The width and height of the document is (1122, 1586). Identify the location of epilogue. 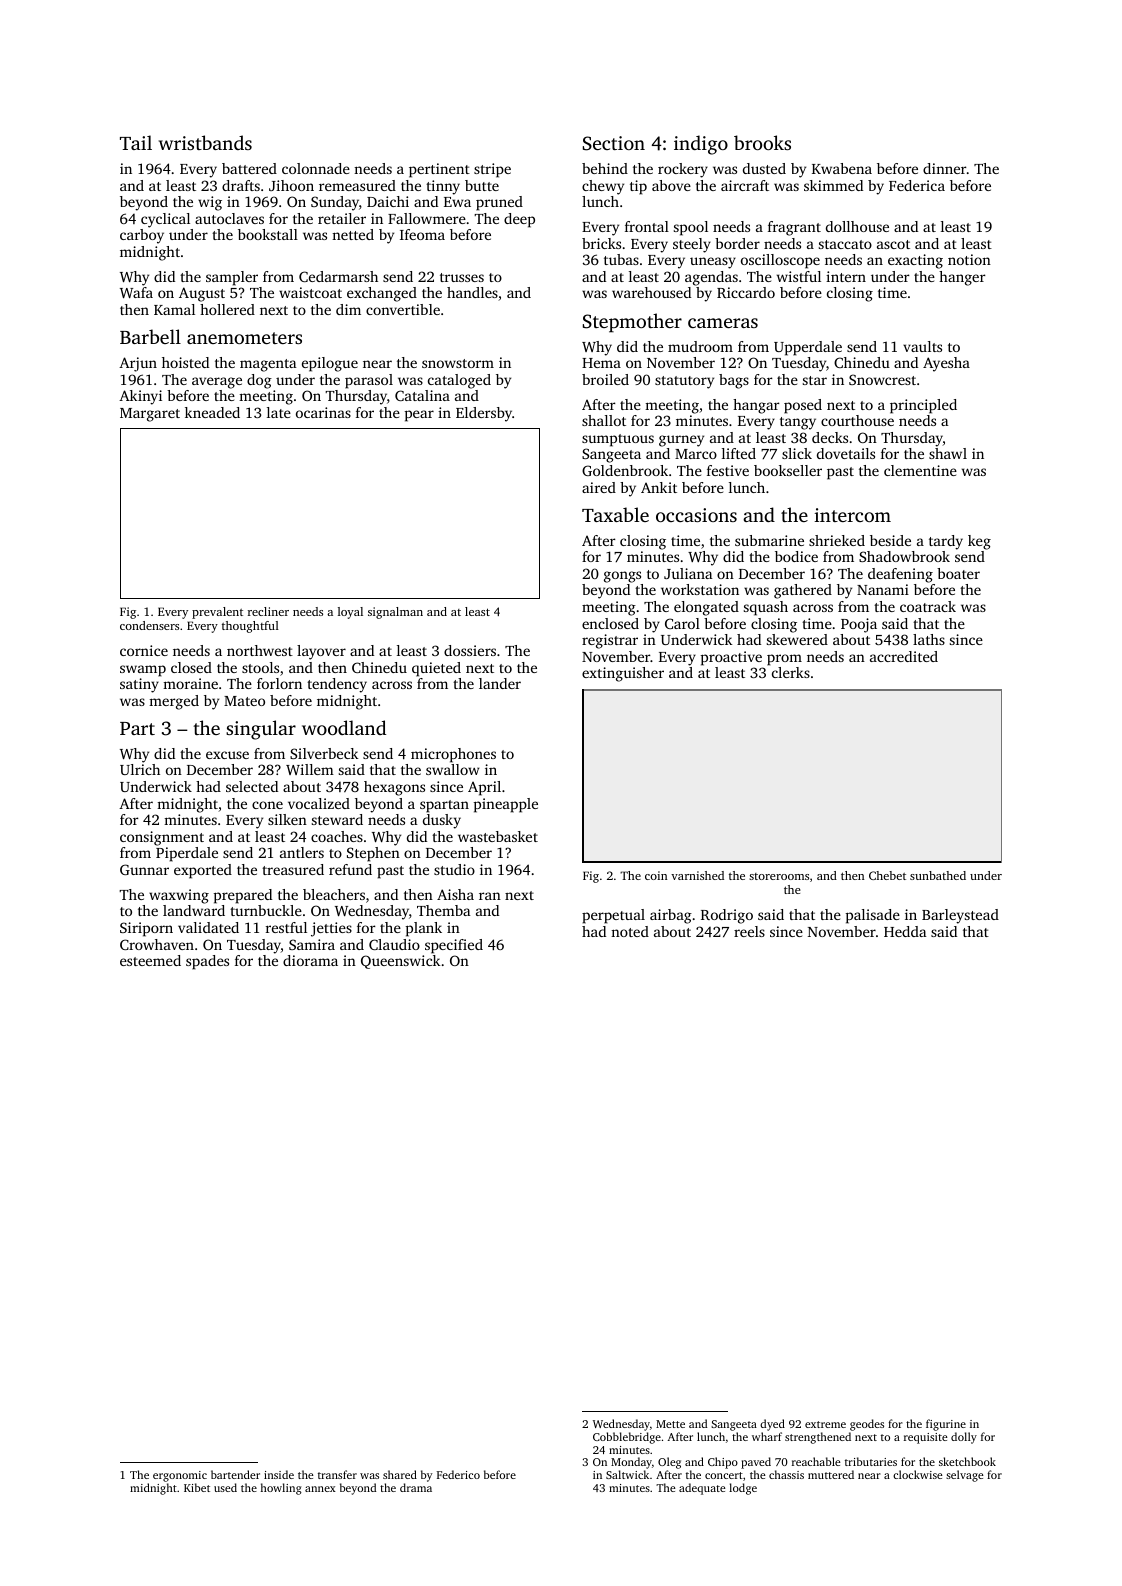
(330, 364).
